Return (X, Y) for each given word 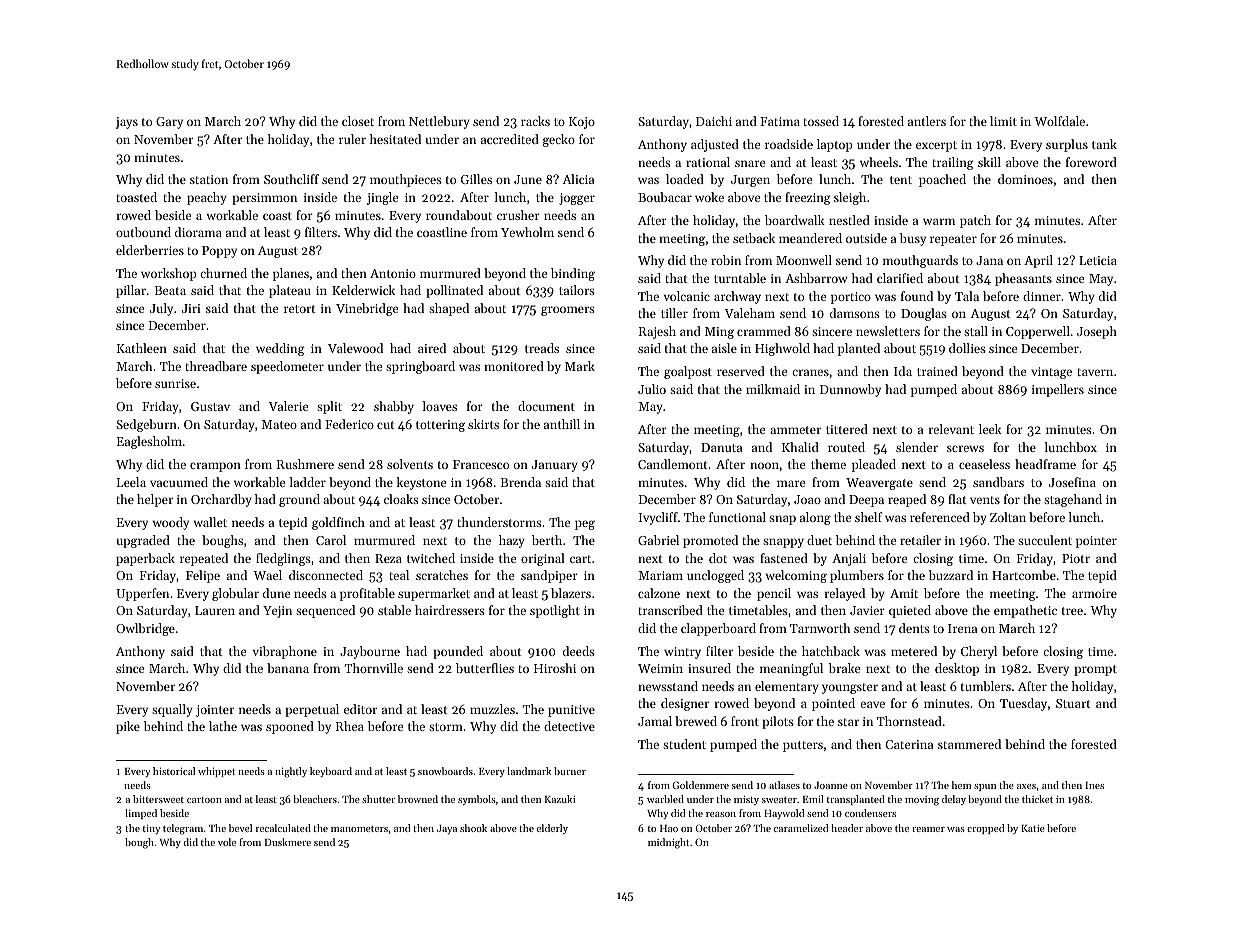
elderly (552, 829)
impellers (1058, 390)
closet (358, 121)
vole (227, 842)
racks (535, 121)
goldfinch (338, 523)
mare (791, 483)
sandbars (998, 482)
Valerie (288, 406)
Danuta (721, 447)
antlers (927, 121)
